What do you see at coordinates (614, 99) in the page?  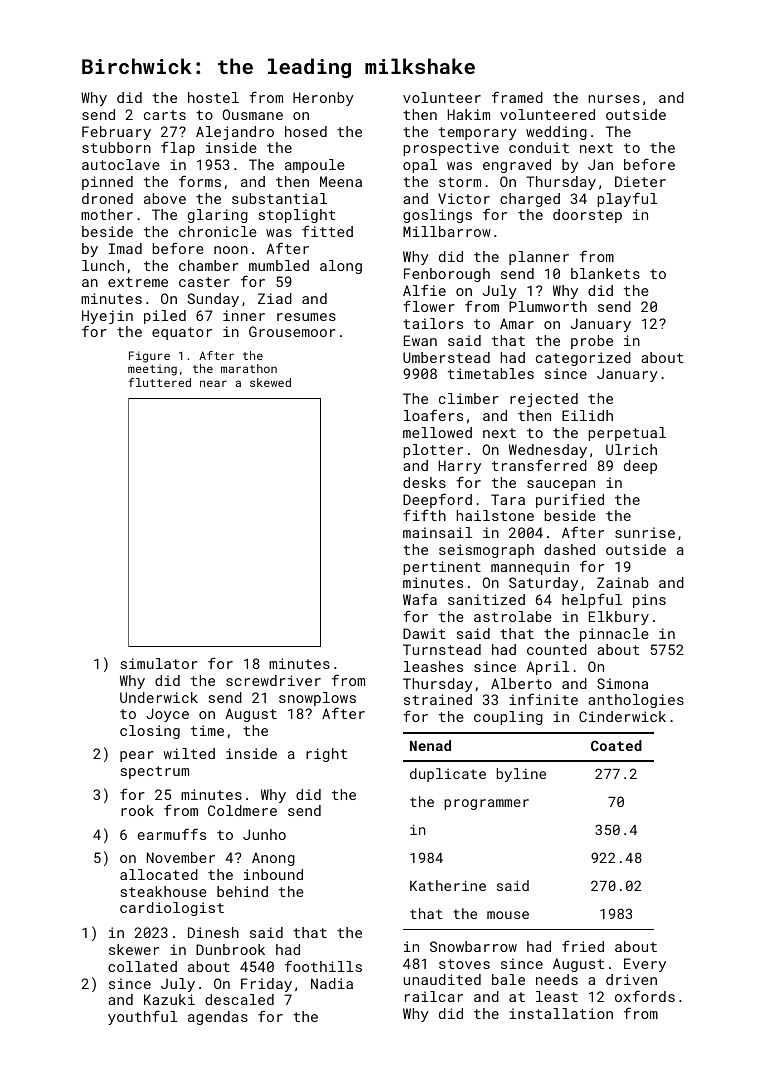 I see `nurses` at bounding box center [614, 99].
